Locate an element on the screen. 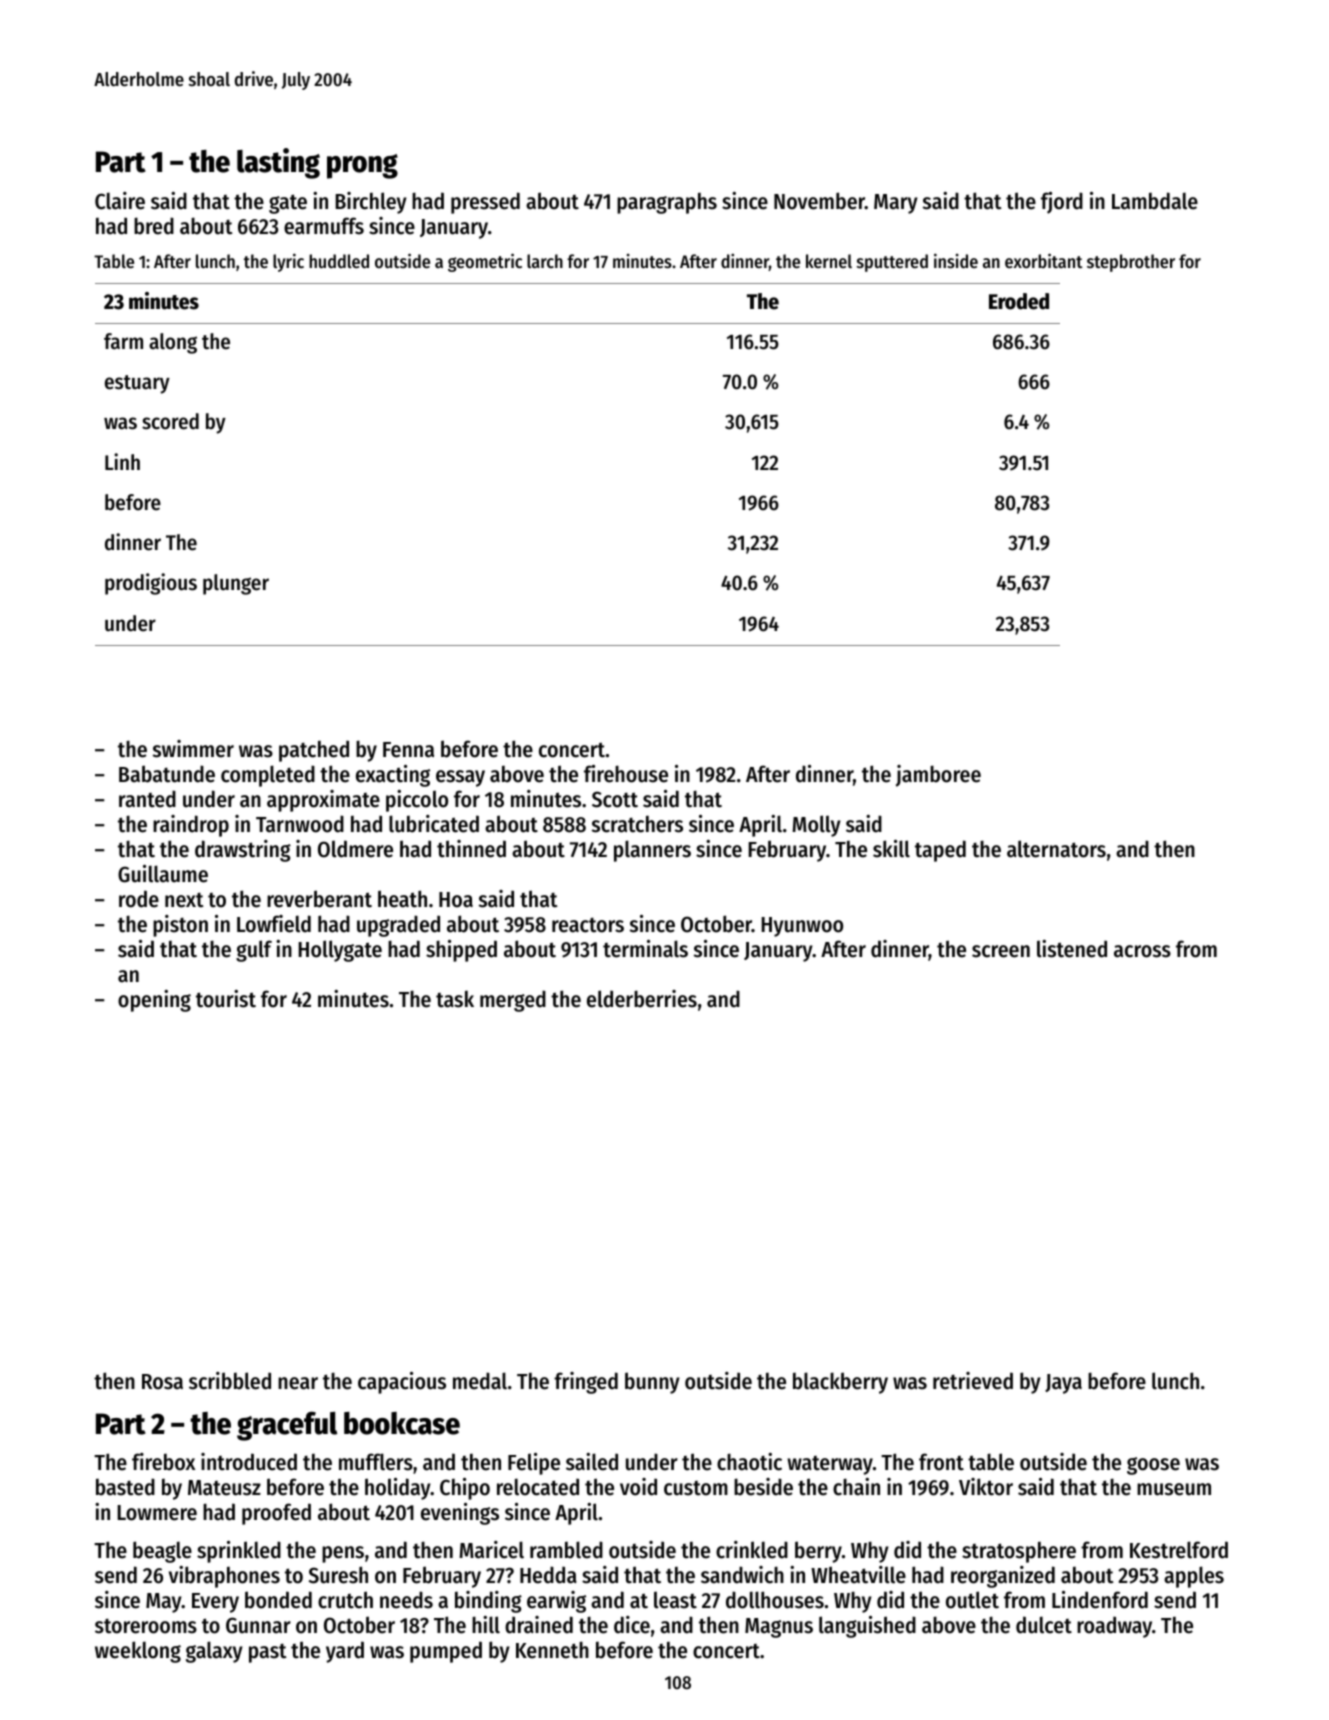 This screenshot has height=1720, width=1329. scored is located at coordinates (170, 421).
